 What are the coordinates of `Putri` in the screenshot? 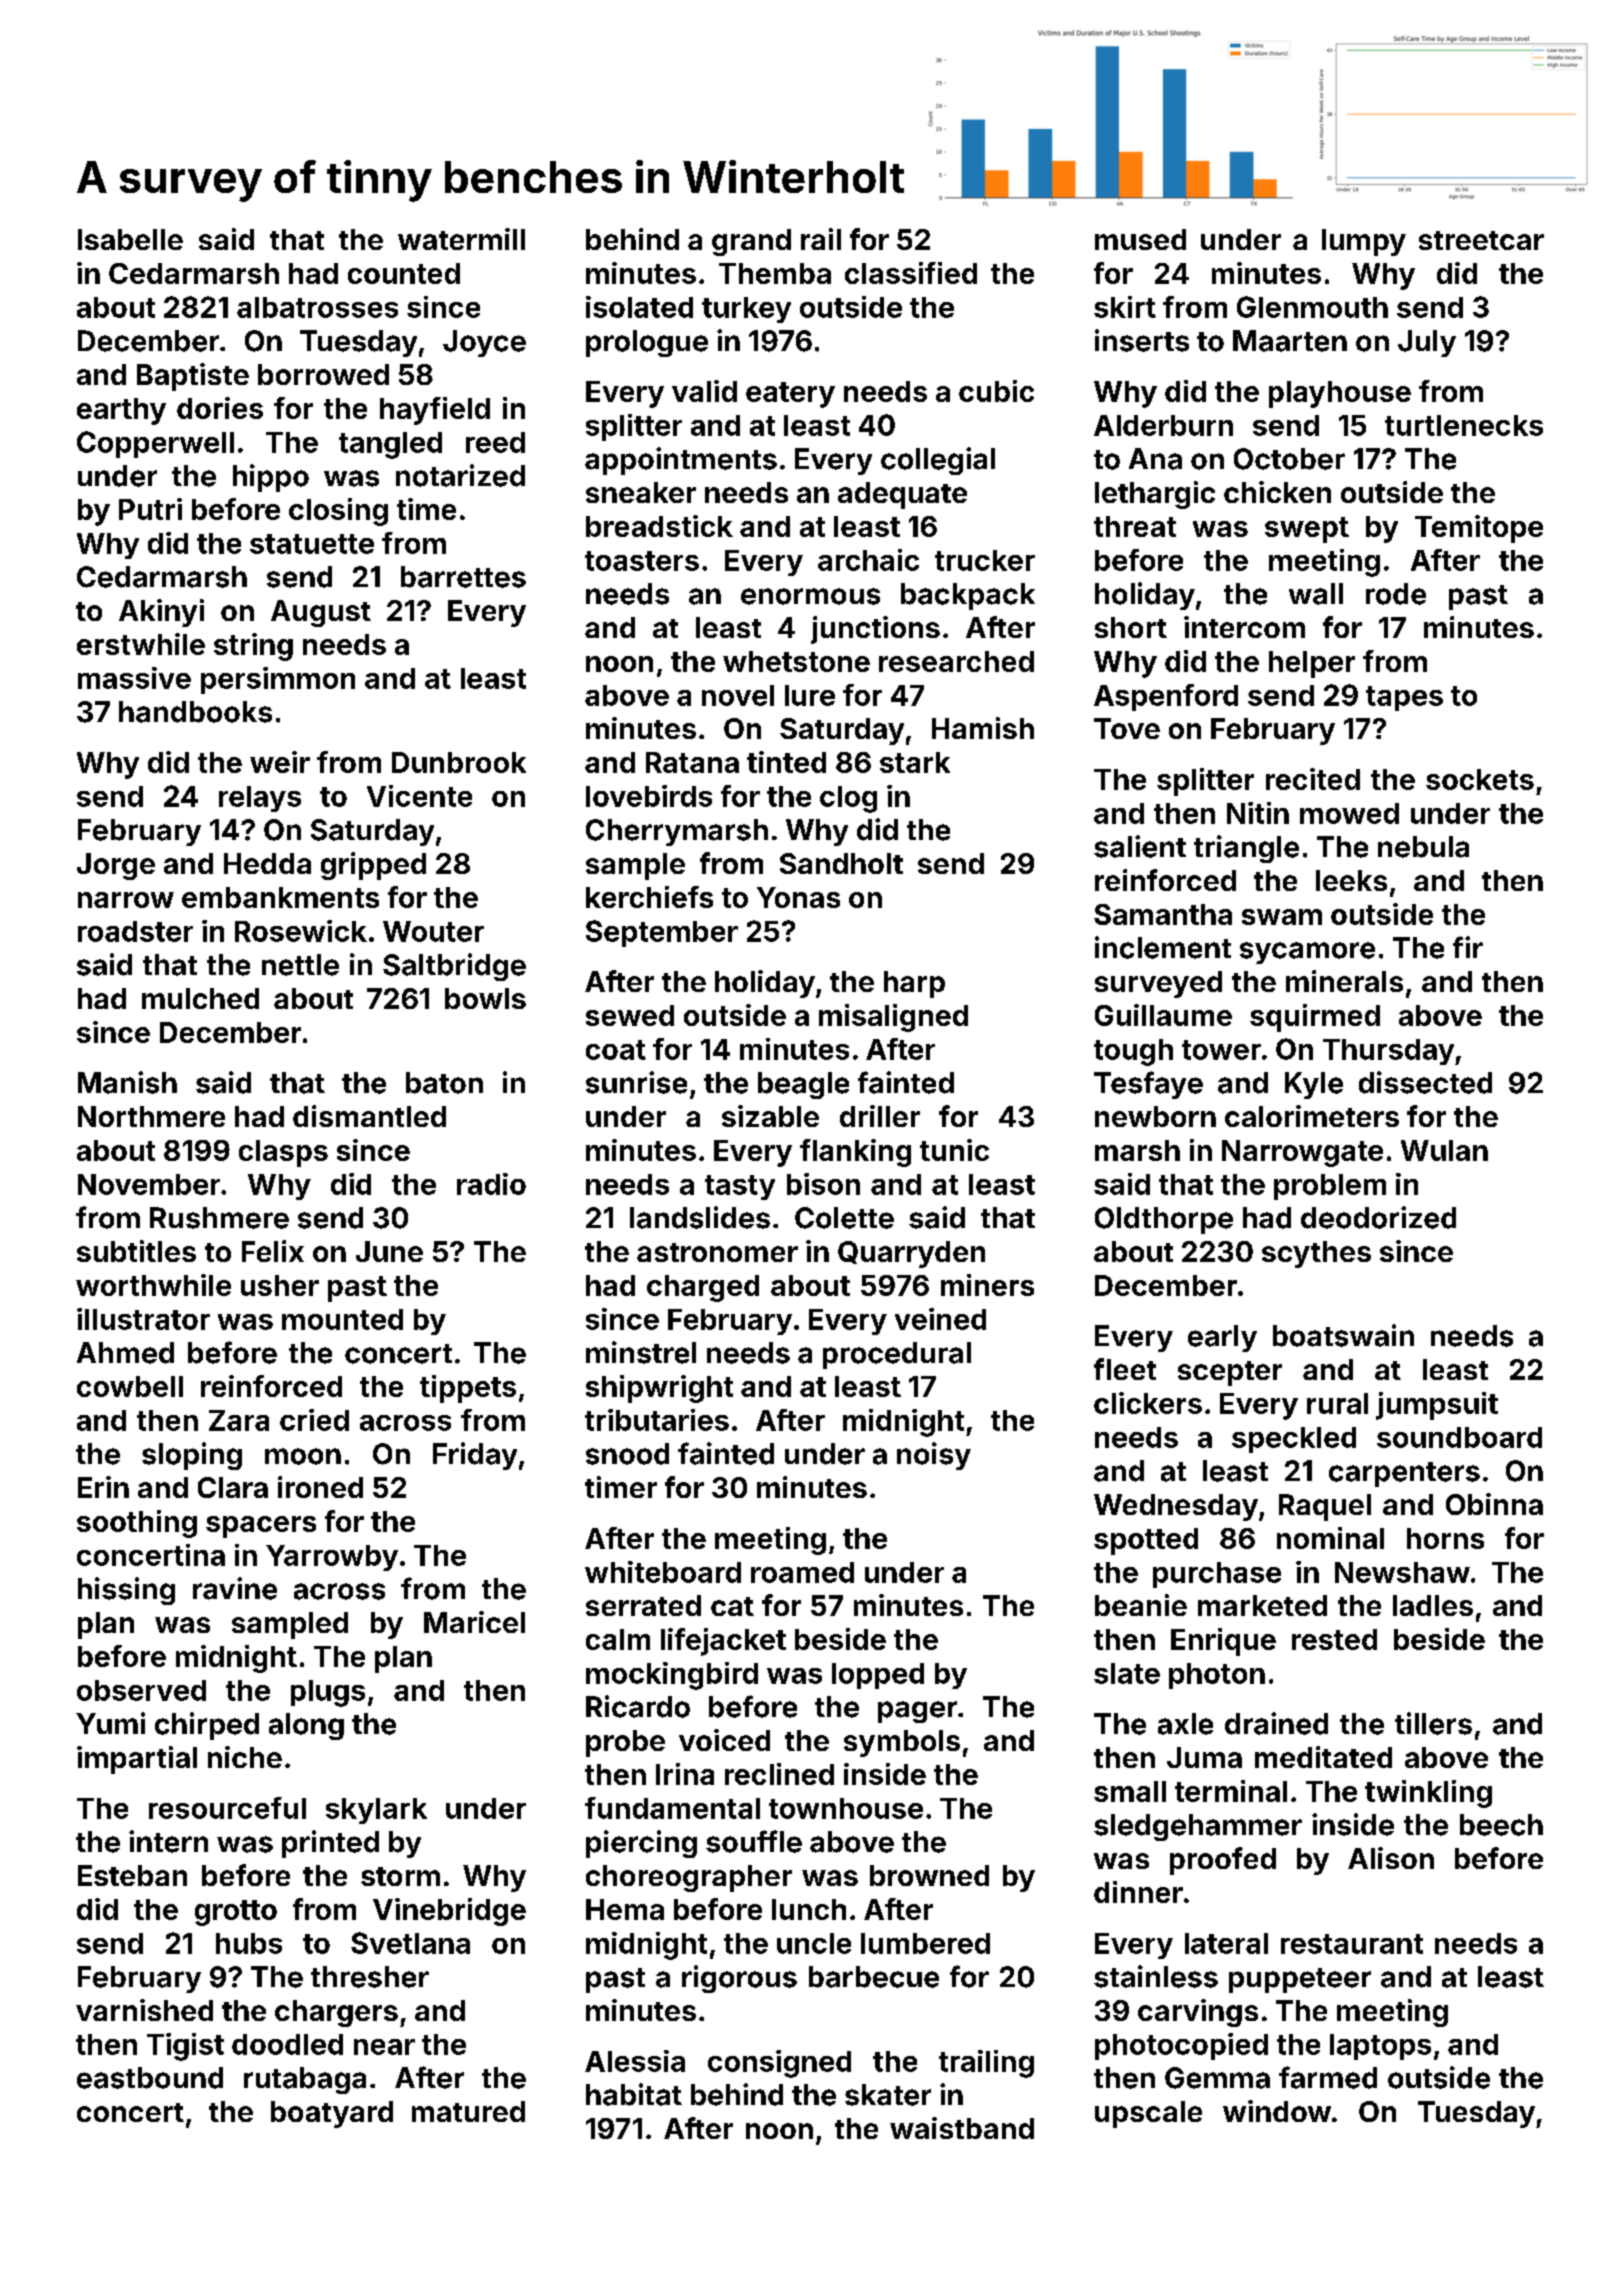 It's located at (150, 509).
